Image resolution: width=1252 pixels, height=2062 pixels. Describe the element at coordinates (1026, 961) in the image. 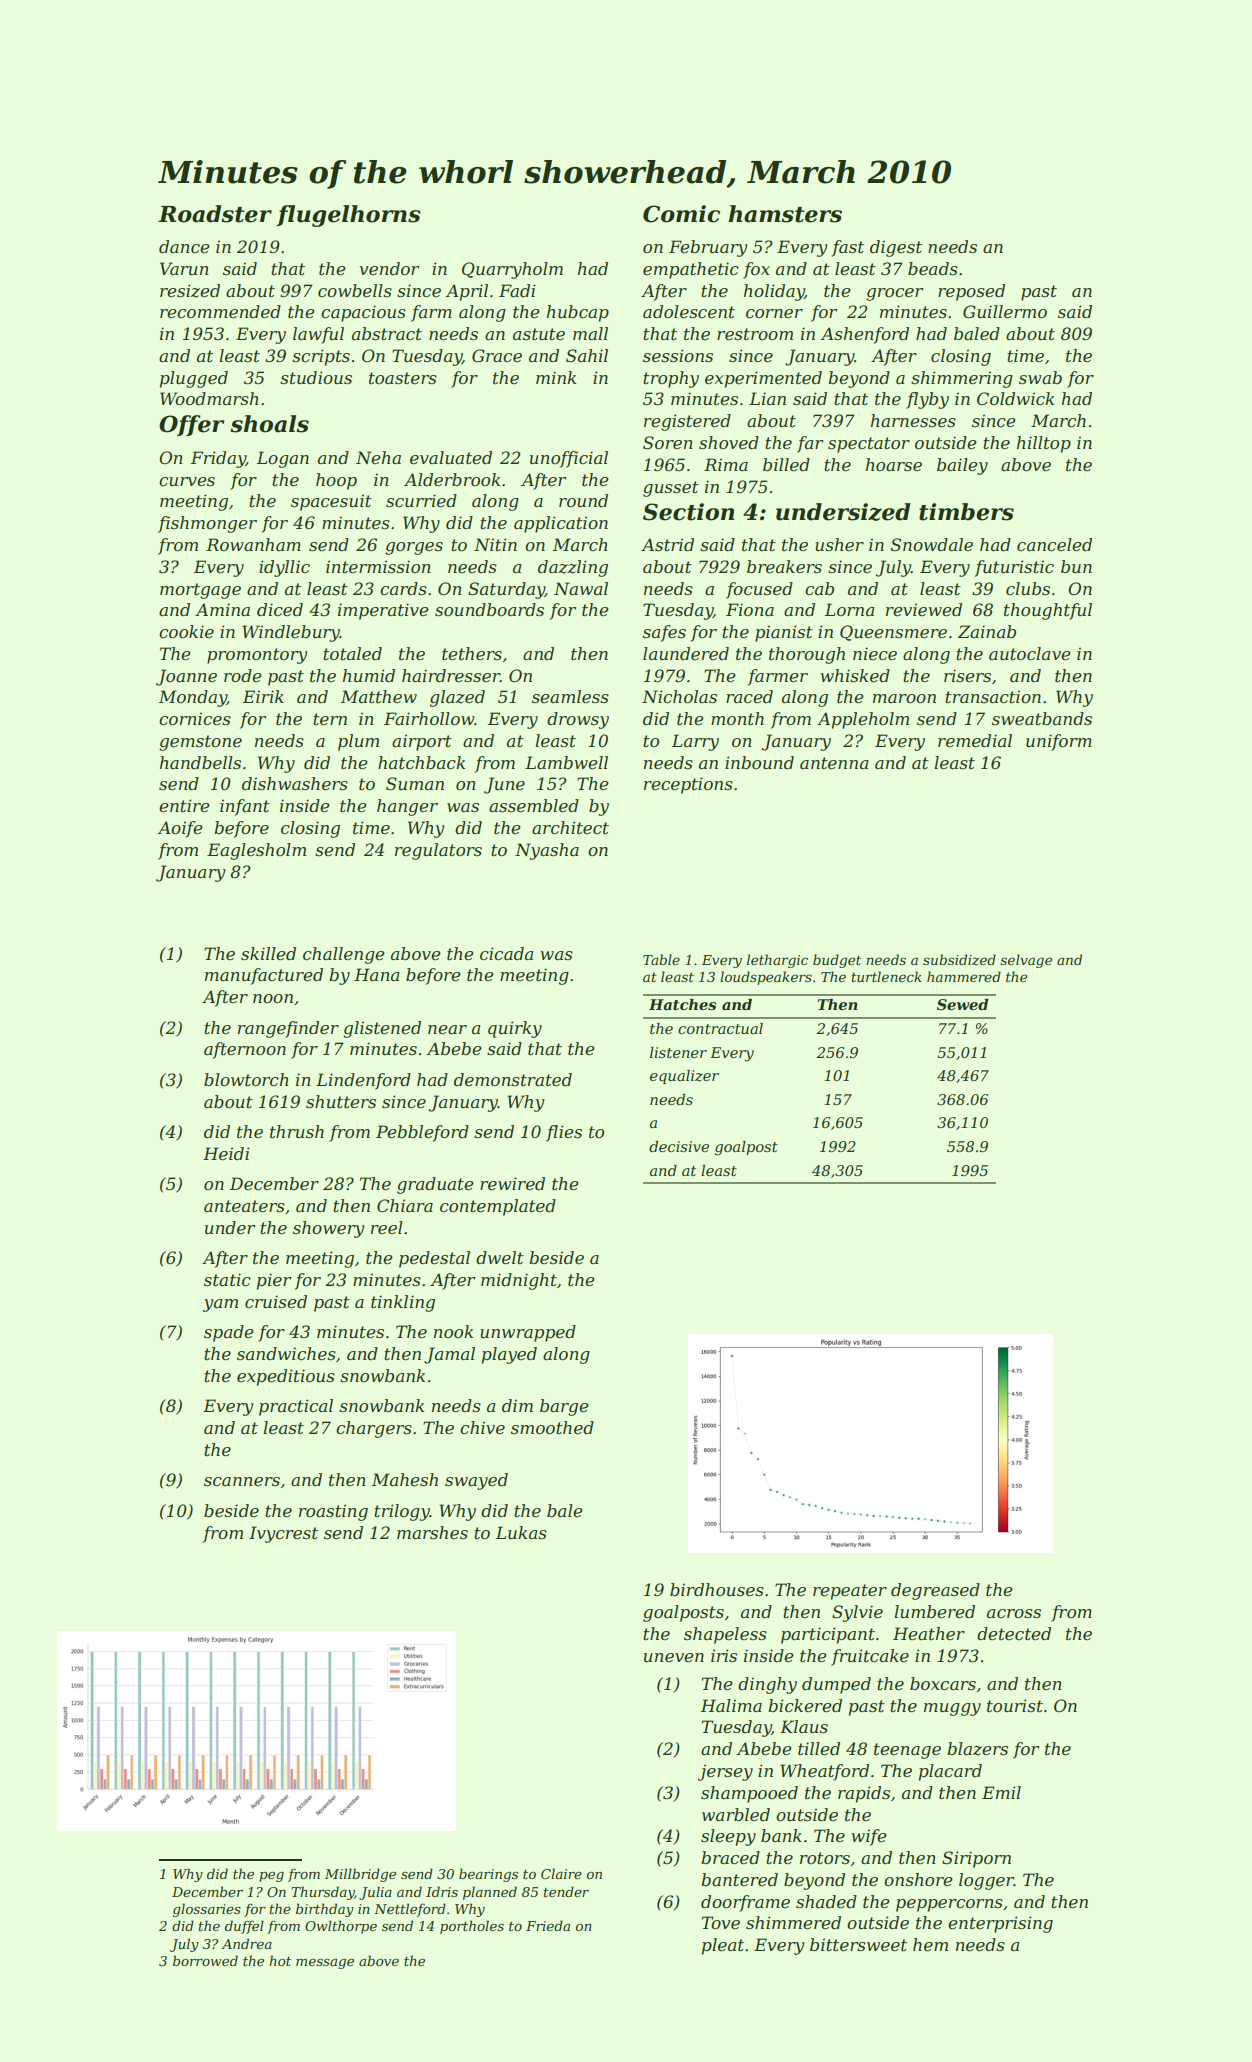

I see `selvage` at that location.
